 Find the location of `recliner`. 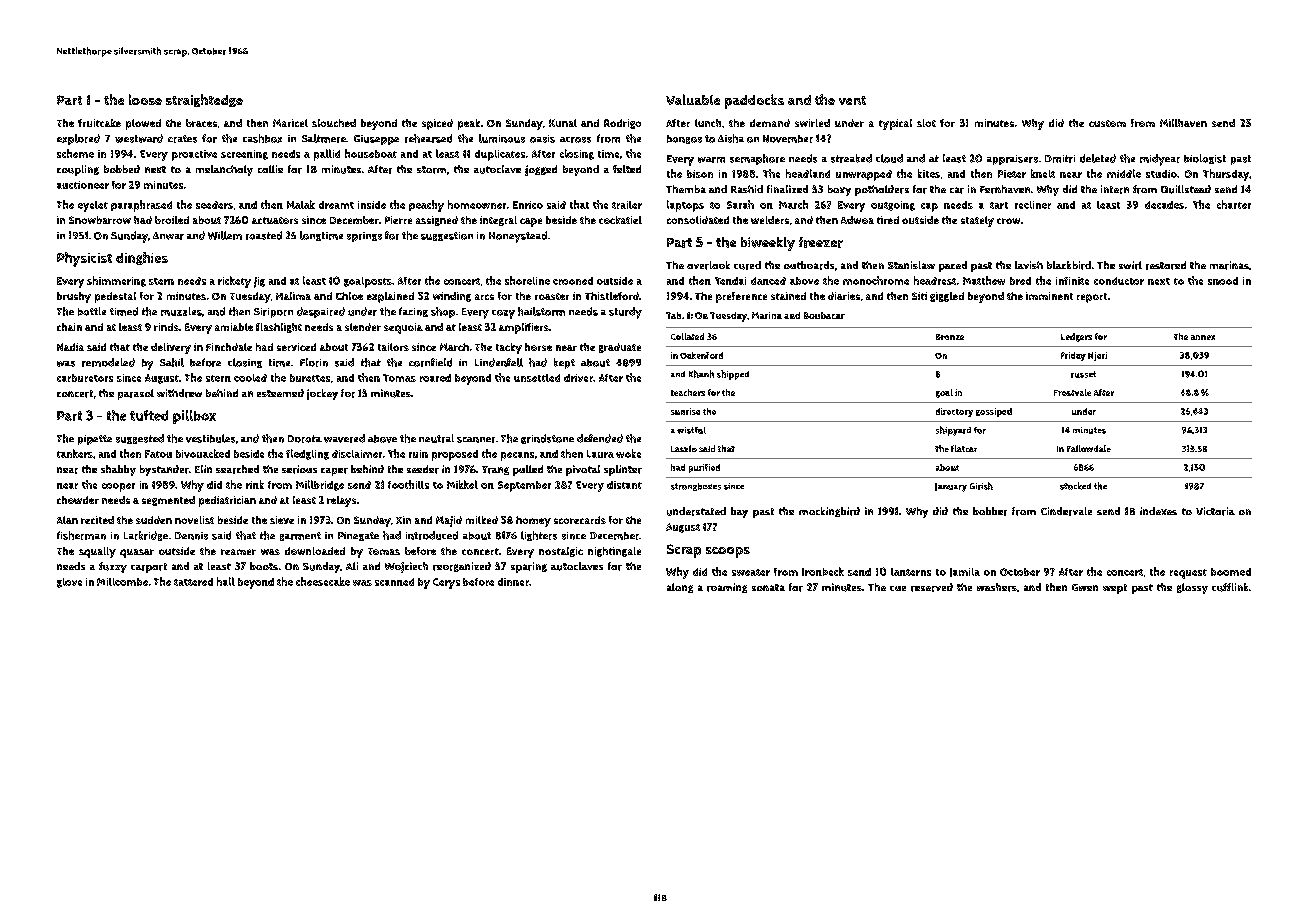

recliner is located at coordinates (1033, 205).
